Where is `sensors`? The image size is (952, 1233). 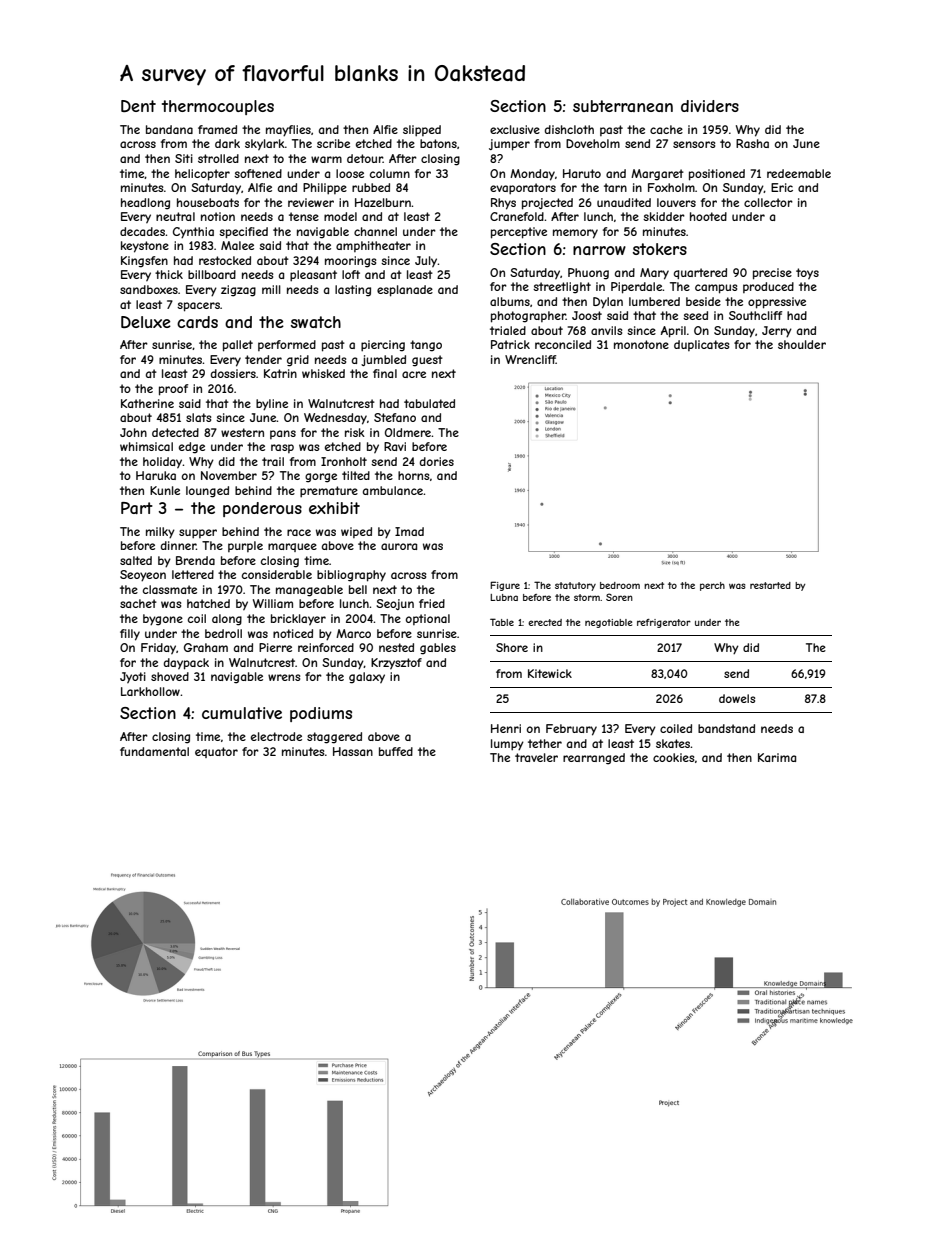 sensors is located at coordinates (694, 144).
